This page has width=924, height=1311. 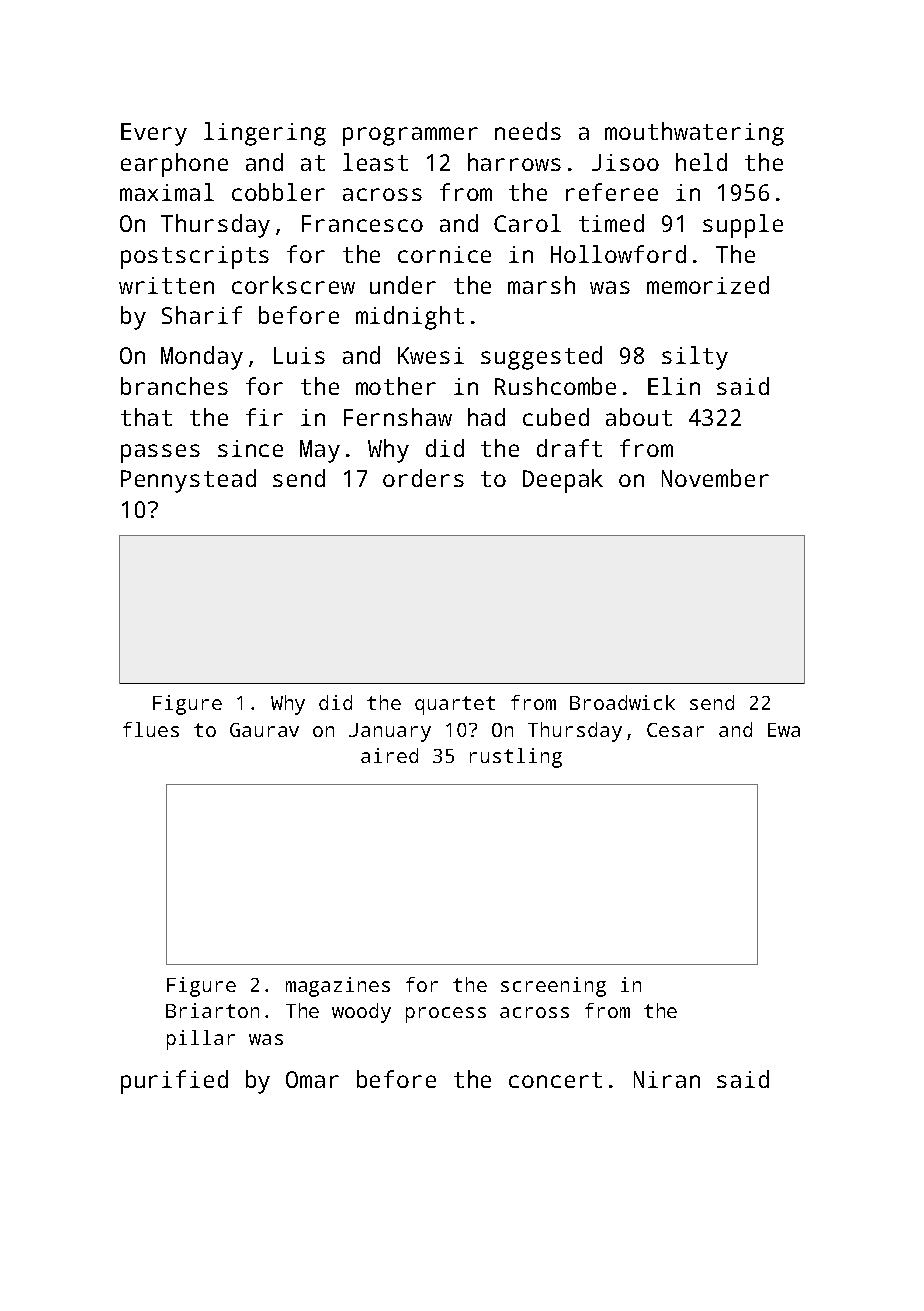 What do you see at coordinates (338, 987) in the page?
I see `magazines` at bounding box center [338, 987].
